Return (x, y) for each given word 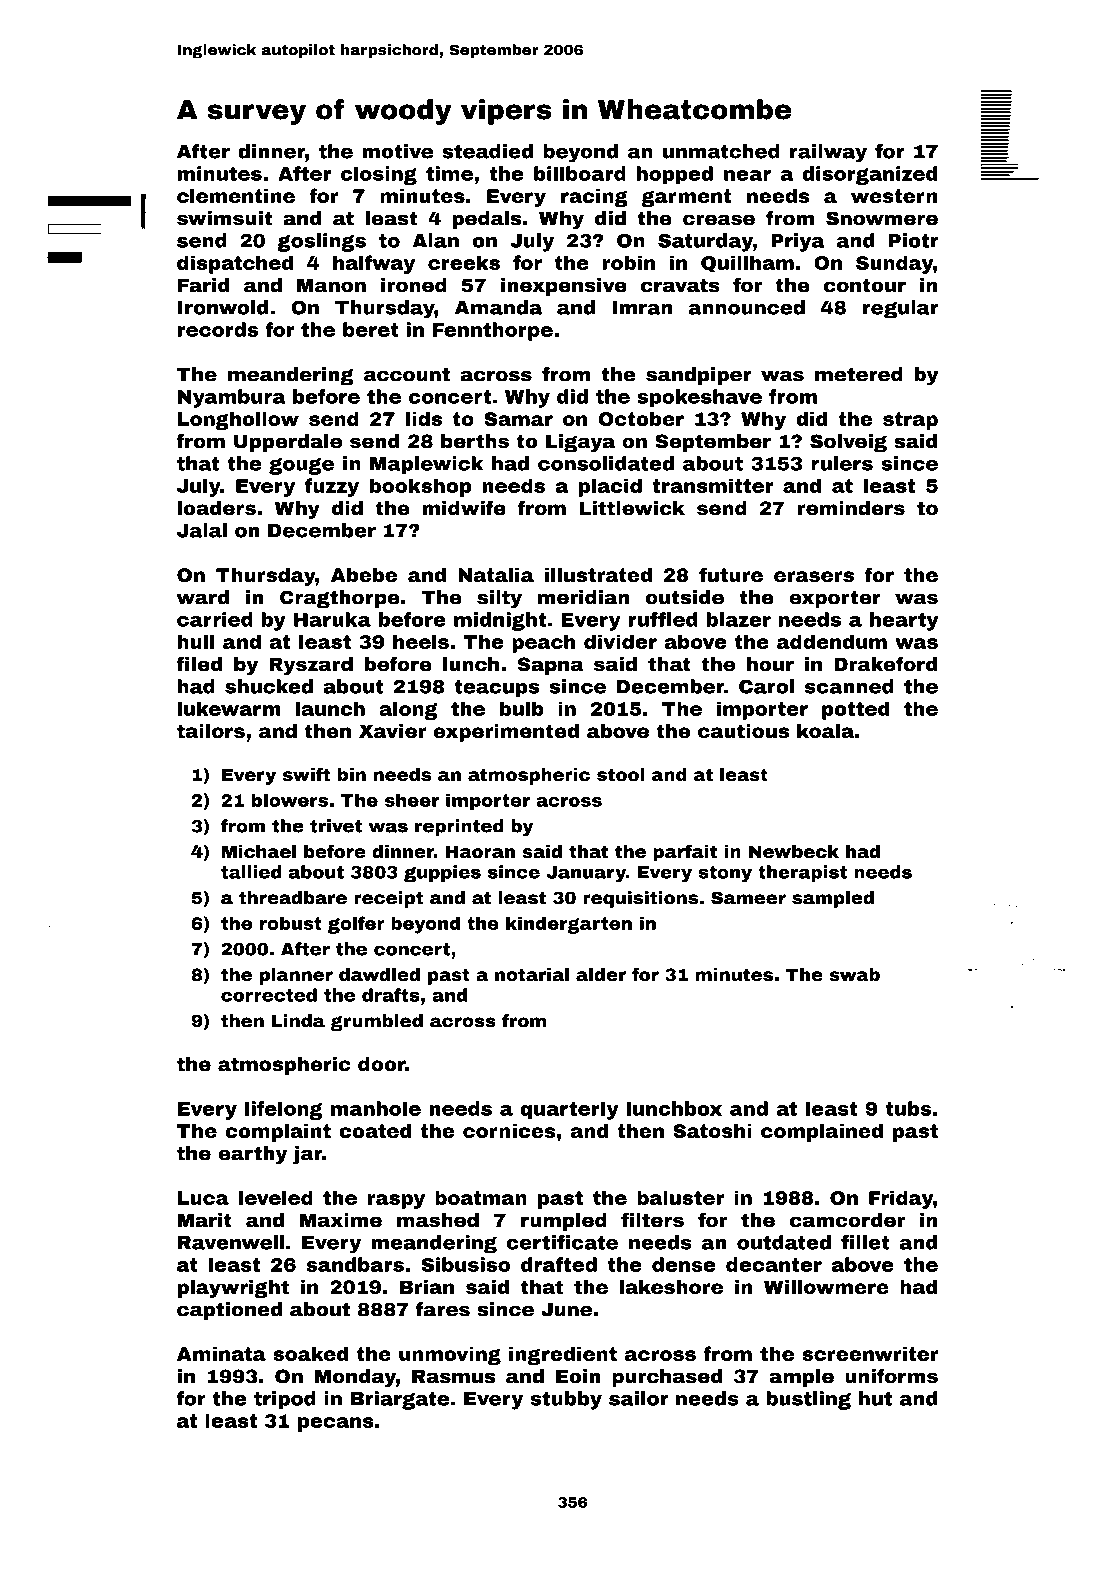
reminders (851, 508)
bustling (808, 1400)
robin (628, 262)
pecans (336, 1424)
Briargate (400, 1400)
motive (397, 151)
